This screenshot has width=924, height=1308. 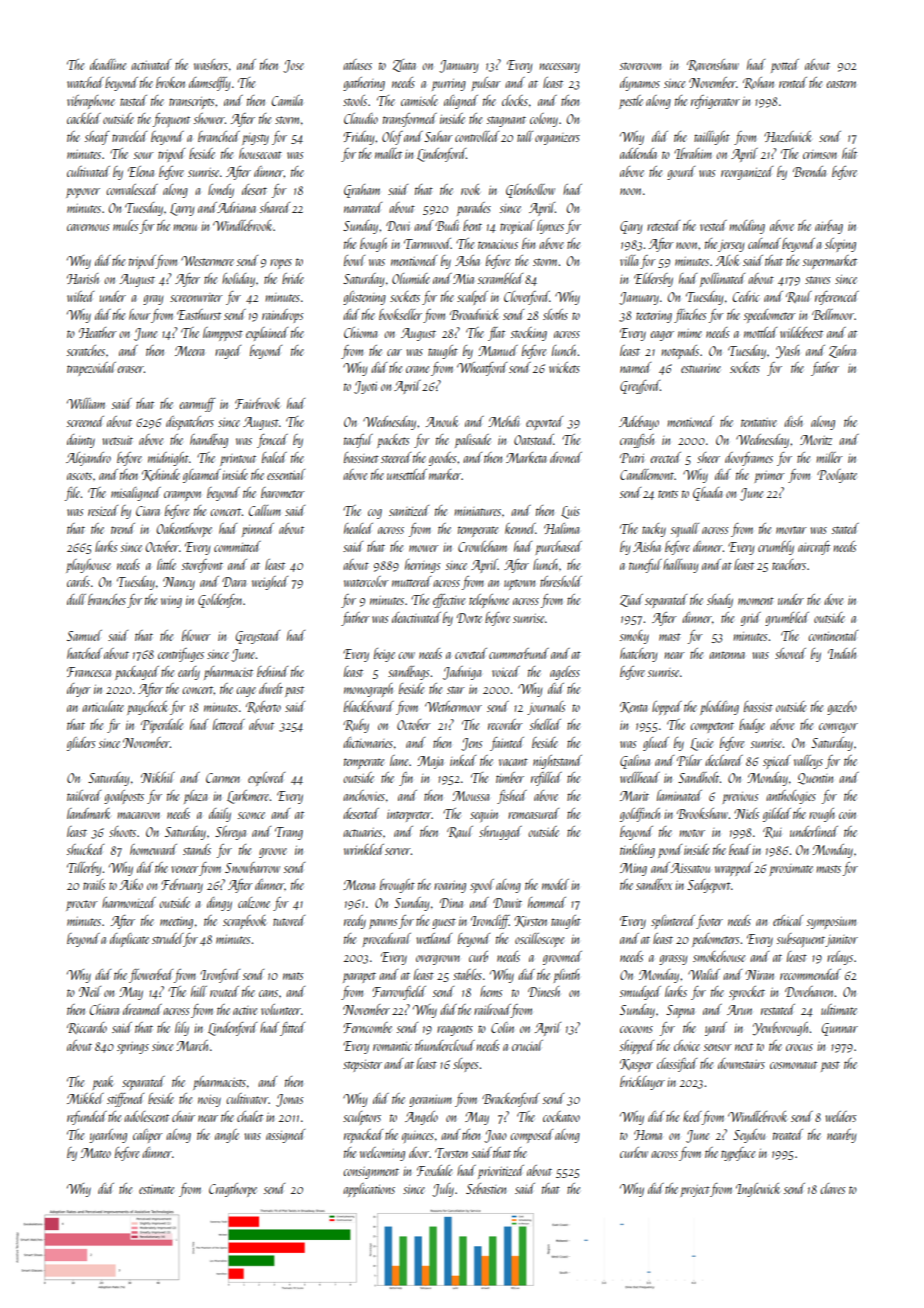 I want to click on Hazelwick, so click(x=788, y=136).
